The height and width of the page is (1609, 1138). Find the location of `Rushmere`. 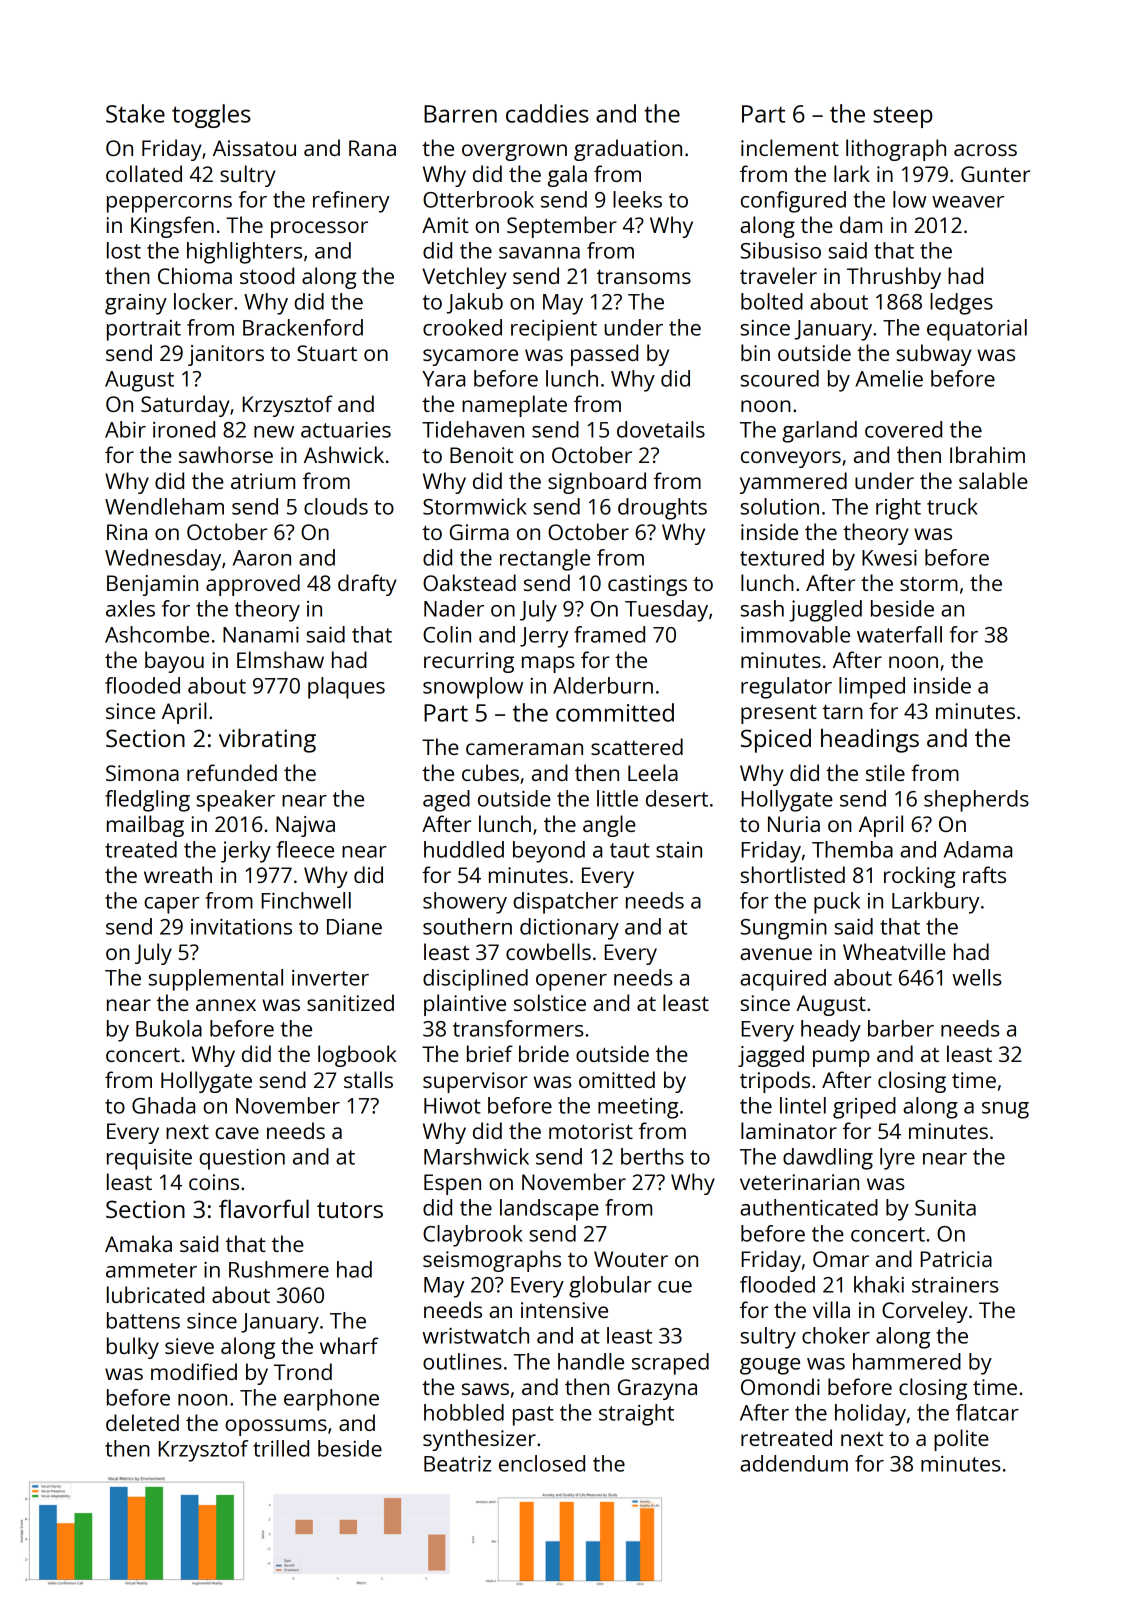

Rushmere is located at coordinates (279, 1269).
